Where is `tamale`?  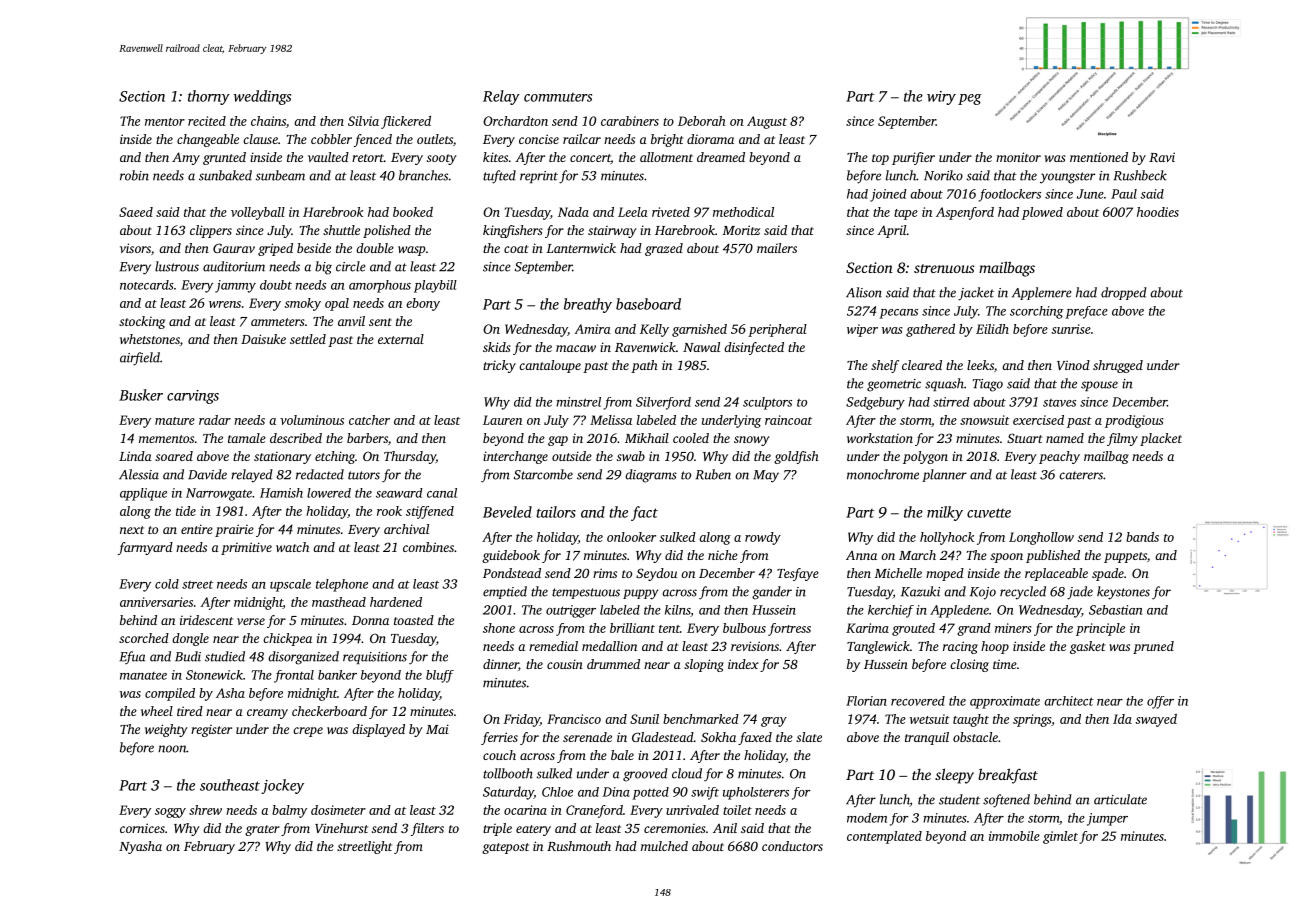
tamale is located at coordinates (247, 438).
